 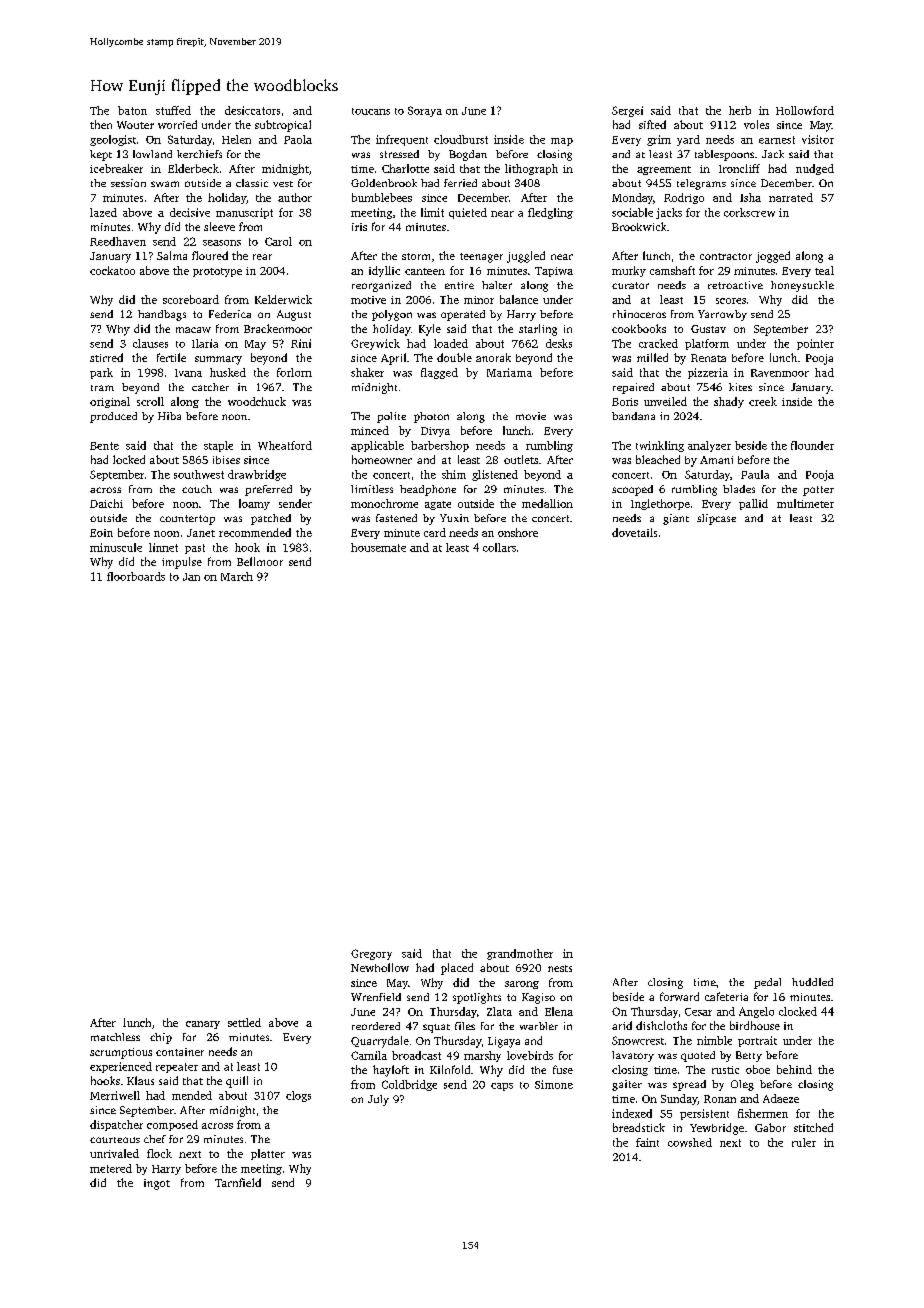 What do you see at coordinates (726, 256) in the screenshot?
I see `contractor` at bounding box center [726, 256].
